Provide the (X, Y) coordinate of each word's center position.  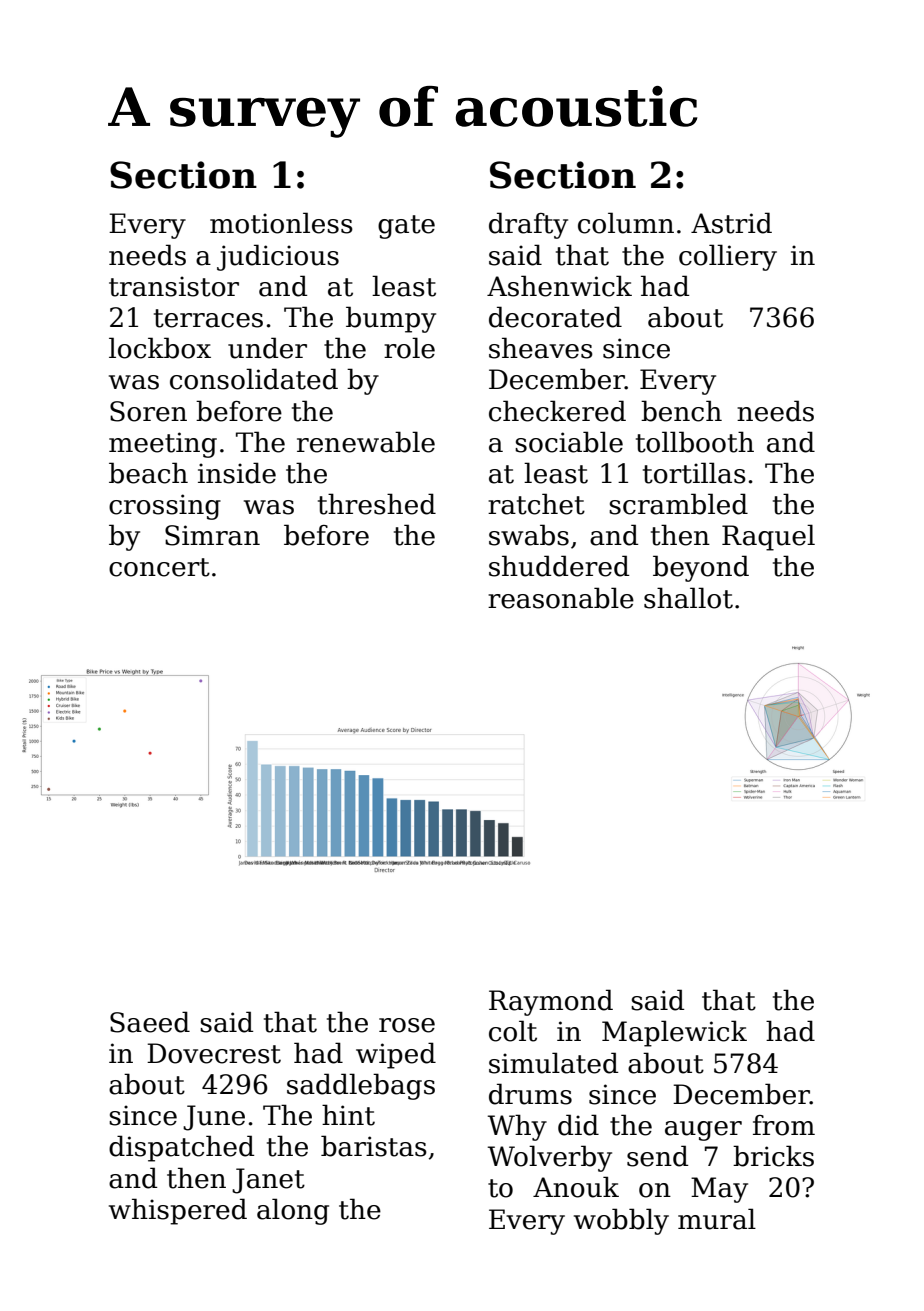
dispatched (181, 1148)
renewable (366, 442)
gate (406, 227)
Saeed (150, 1022)
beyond (701, 568)
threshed (377, 504)
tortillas (694, 473)
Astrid (731, 223)
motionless (281, 223)
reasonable (561, 598)
